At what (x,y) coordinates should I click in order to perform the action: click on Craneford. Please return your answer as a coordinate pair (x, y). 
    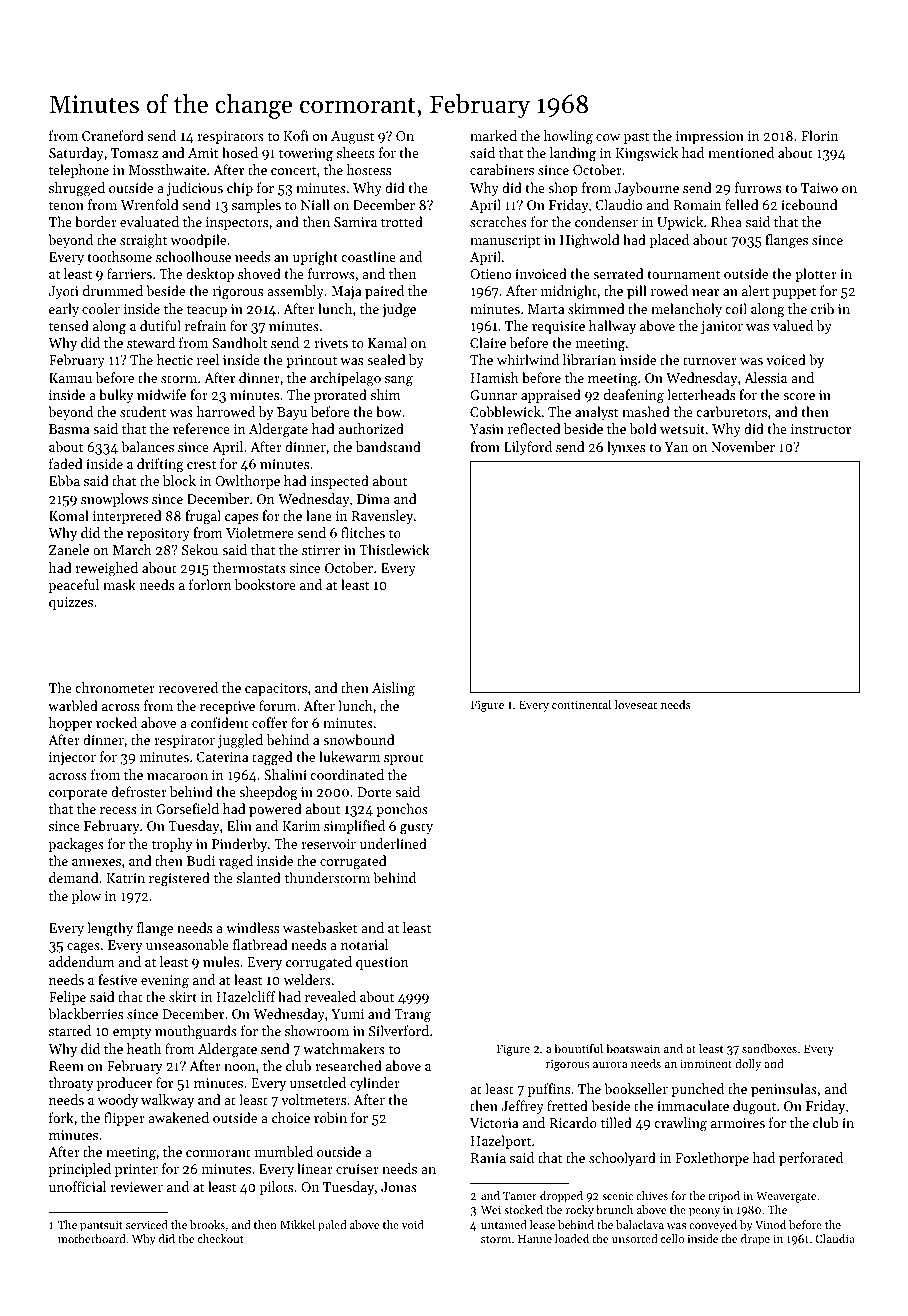
    Looking at the image, I should click on (113, 135).
